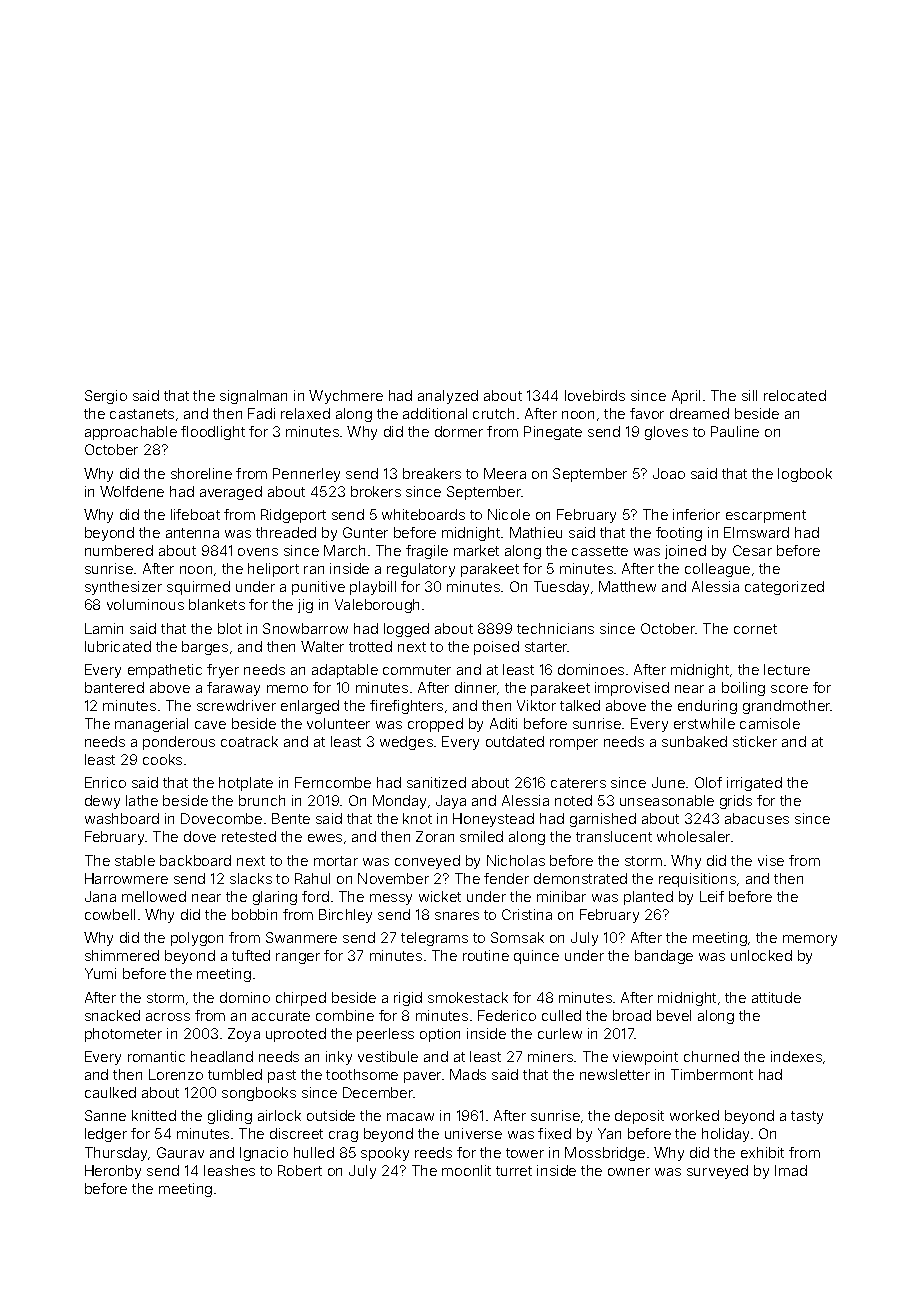 Image resolution: width=924 pixels, height=1308 pixels. I want to click on lathe, so click(142, 800).
